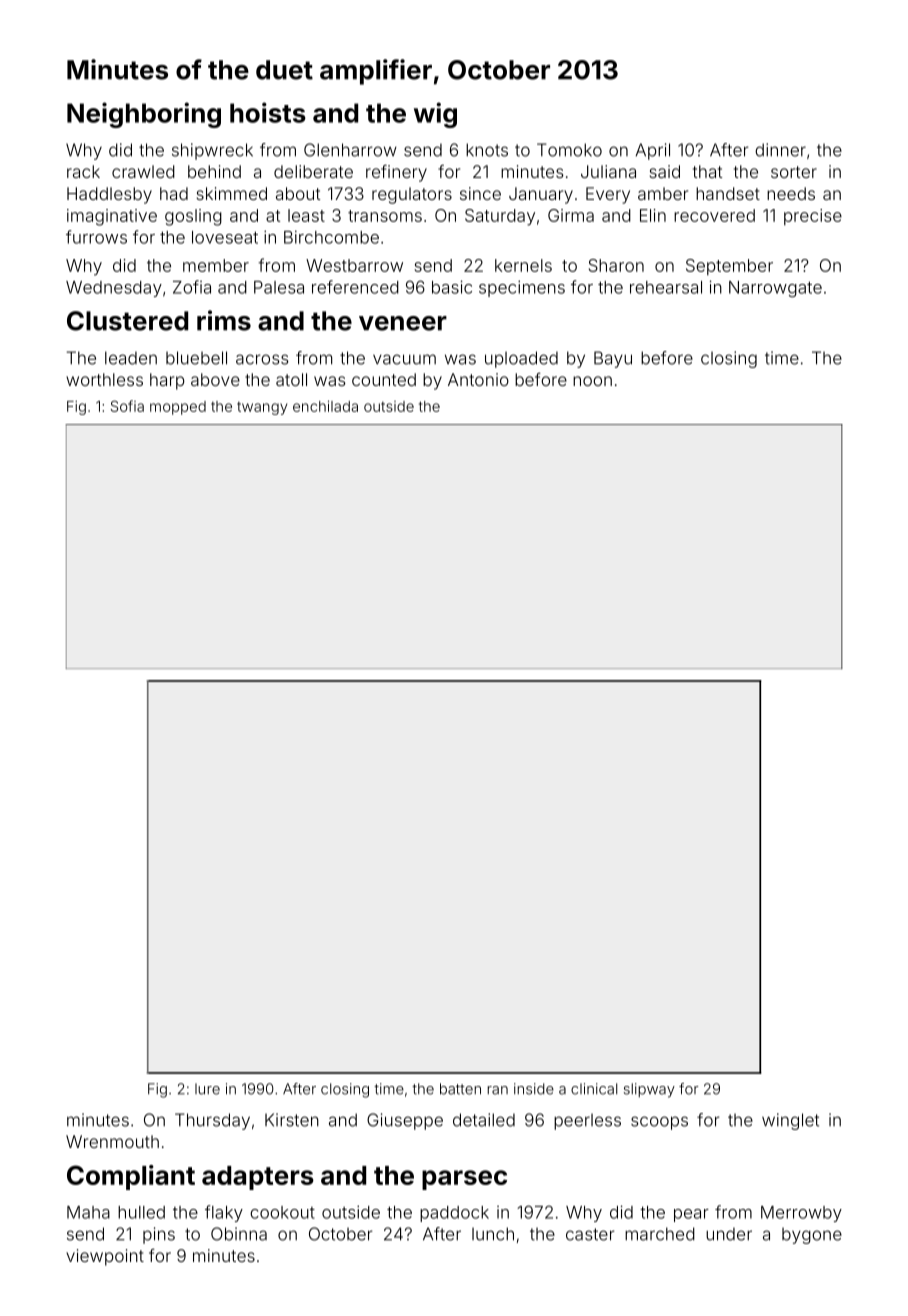 Image resolution: width=908 pixels, height=1316 pixels. What do you see at coordinates (653, 151) in the image?
I see `April` at bounding box center [653, 151].
